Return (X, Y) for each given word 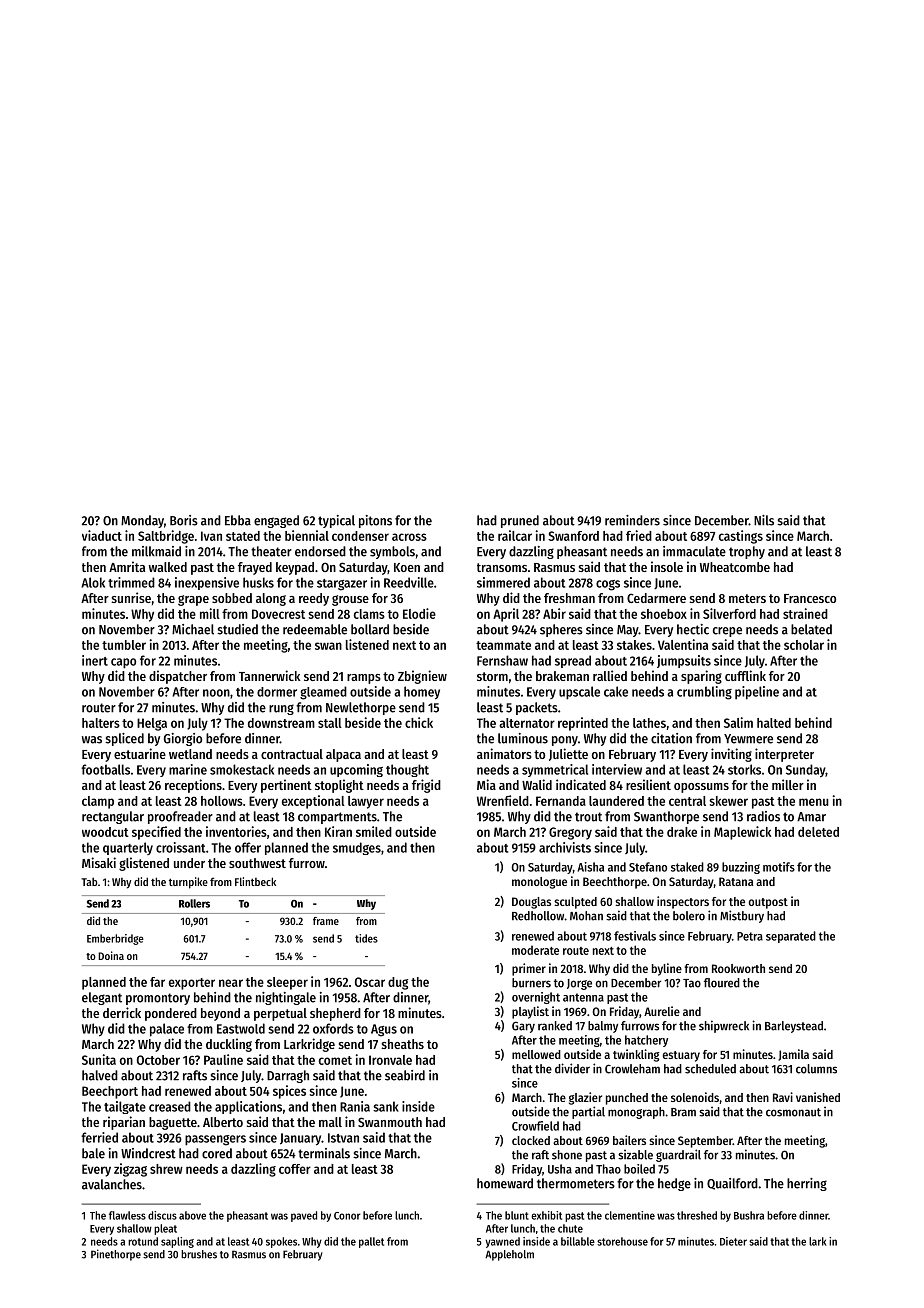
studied (237, 629)
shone (567, 1155)
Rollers (194, 903)
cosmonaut (793, 1112)
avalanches (112, 1184)
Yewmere (748, 739)
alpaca (343, 755)
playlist (530, 1012)
